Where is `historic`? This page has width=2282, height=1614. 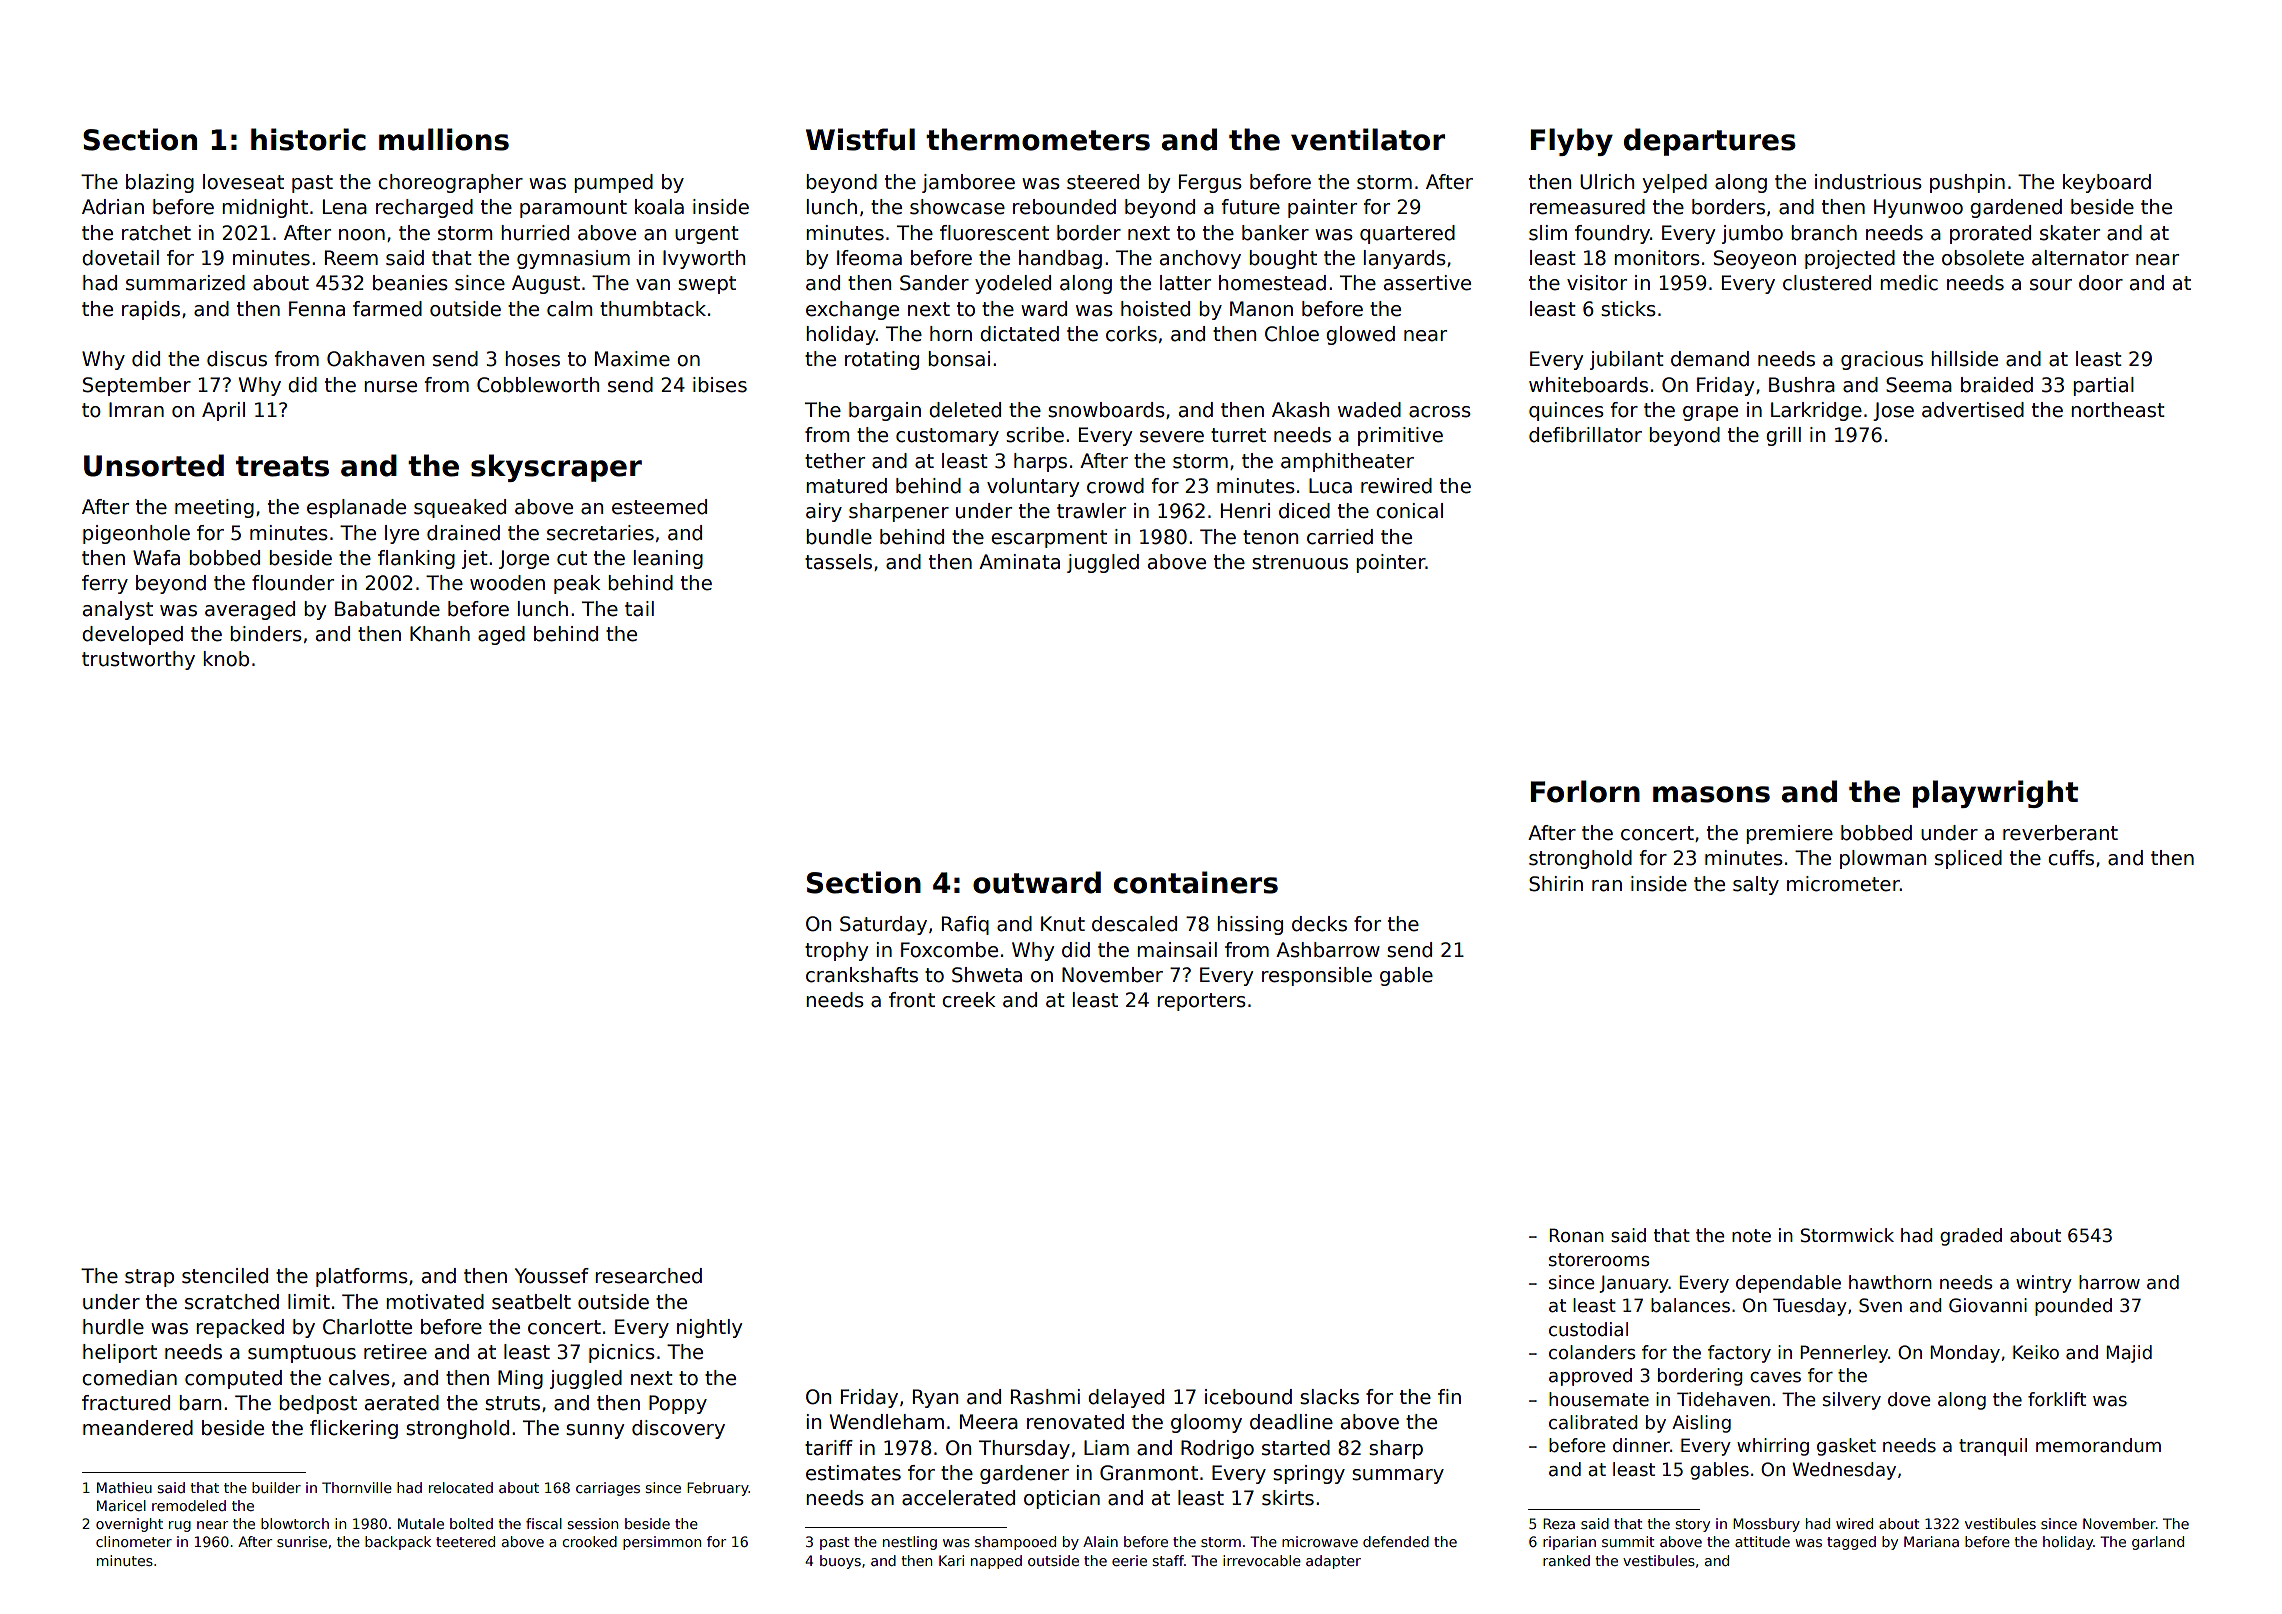
historic is located at coordinates (308, 139).
